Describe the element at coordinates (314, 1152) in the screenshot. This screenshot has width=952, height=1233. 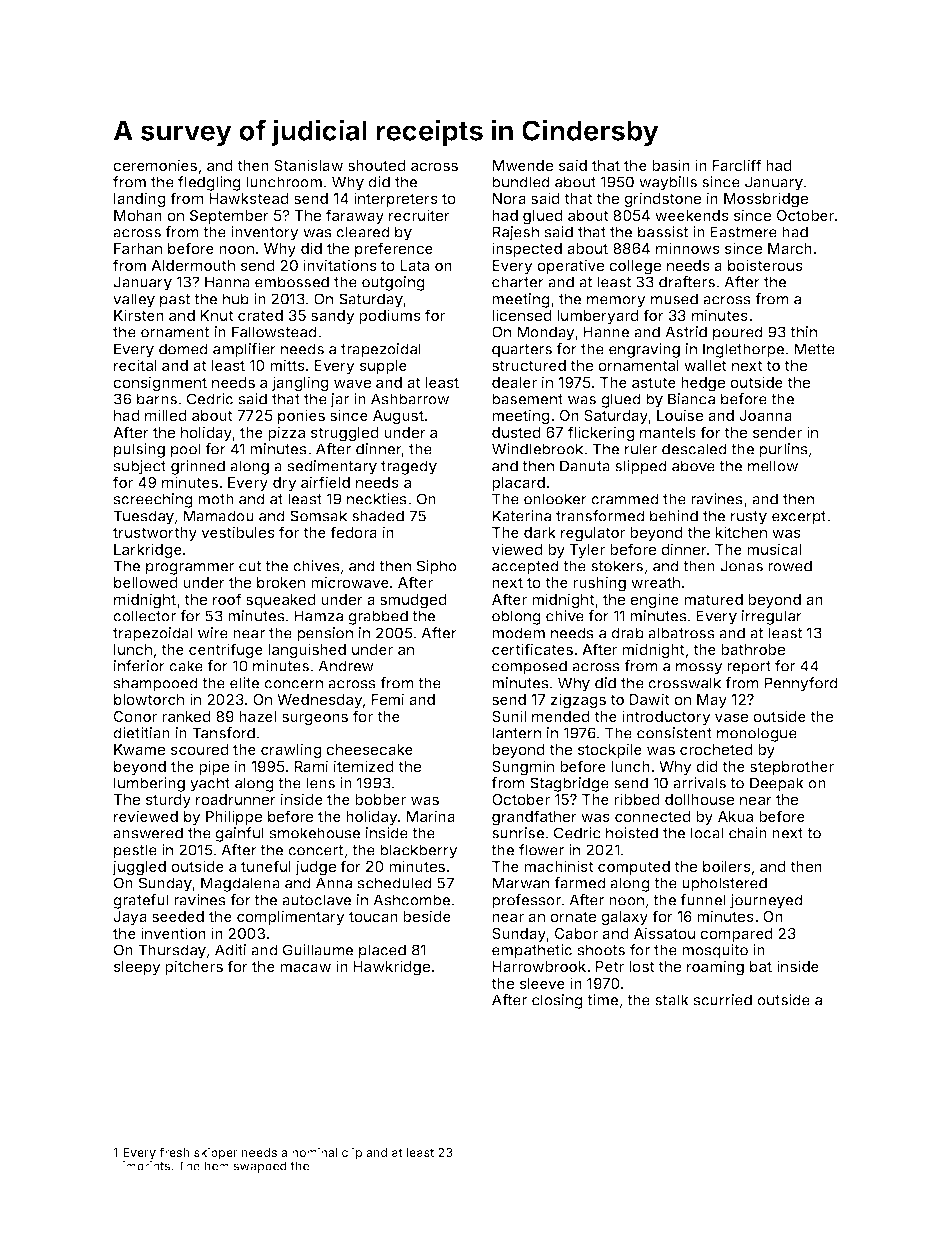
I see `nominal` at that location.
